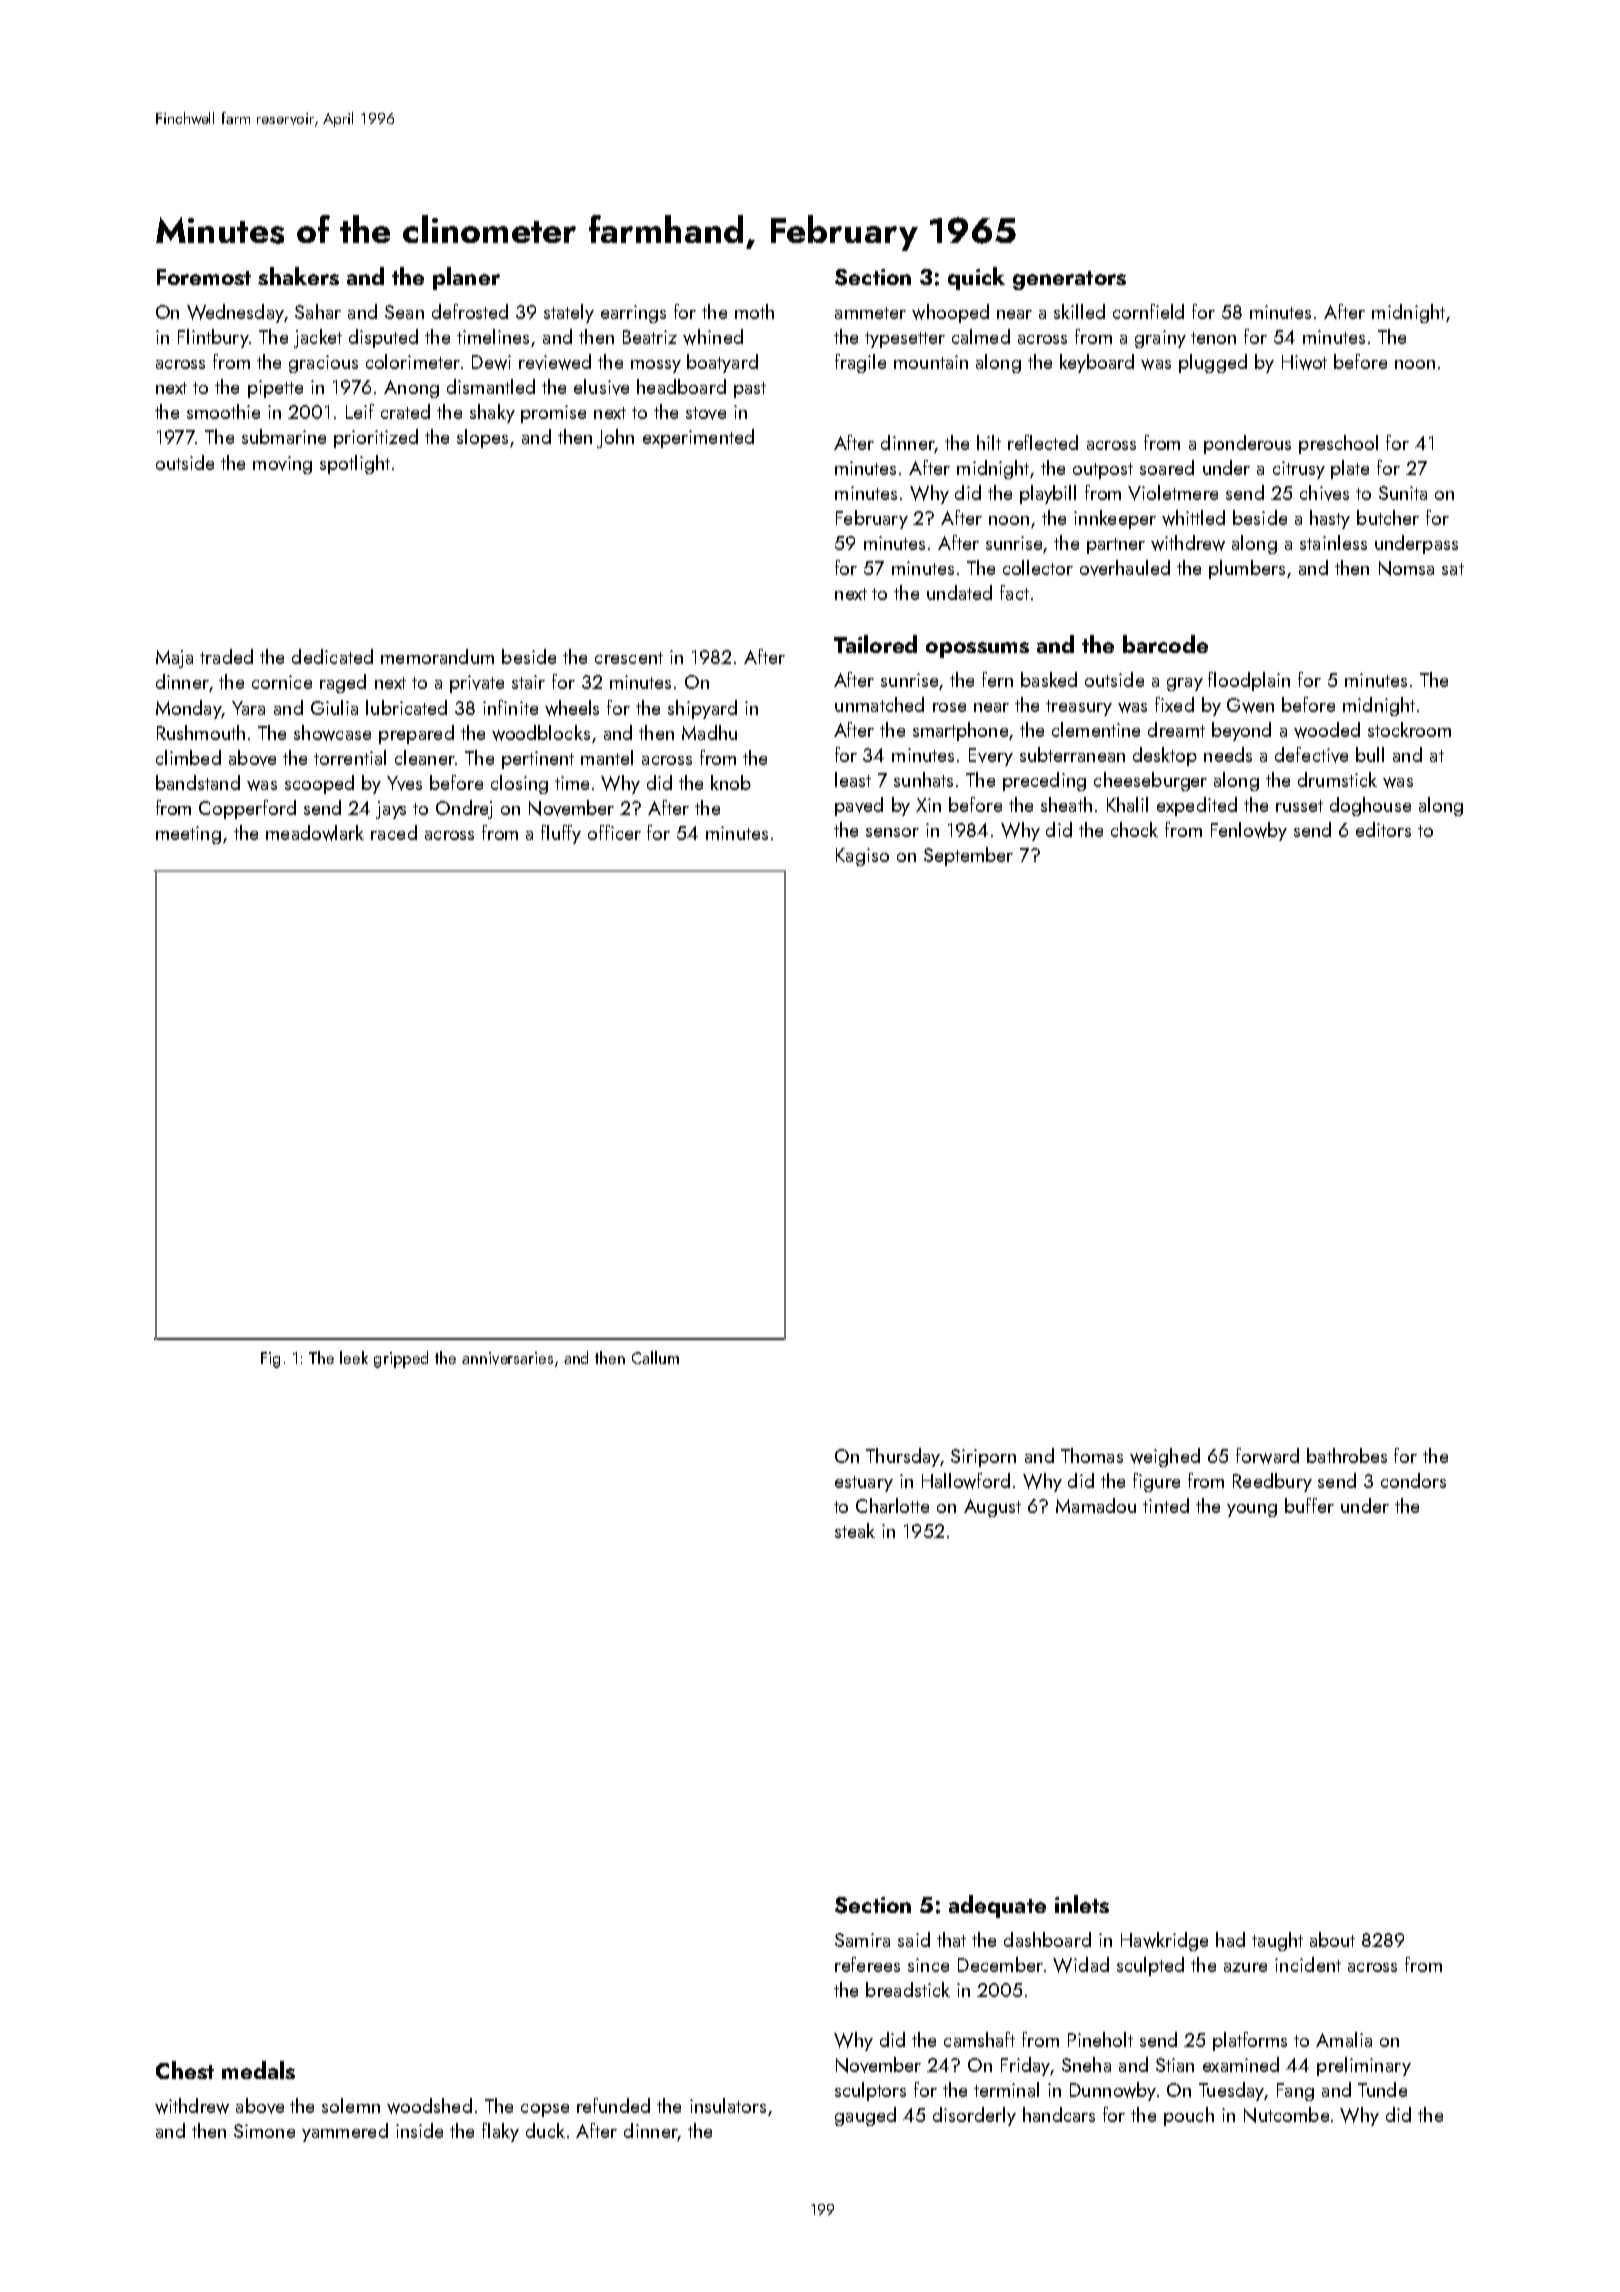 Image resolution: width=1620 pixels, height=2292 pixels. Describe the element at coordinates (354, 1357) in the screenshot. I see `leek` at that location.
